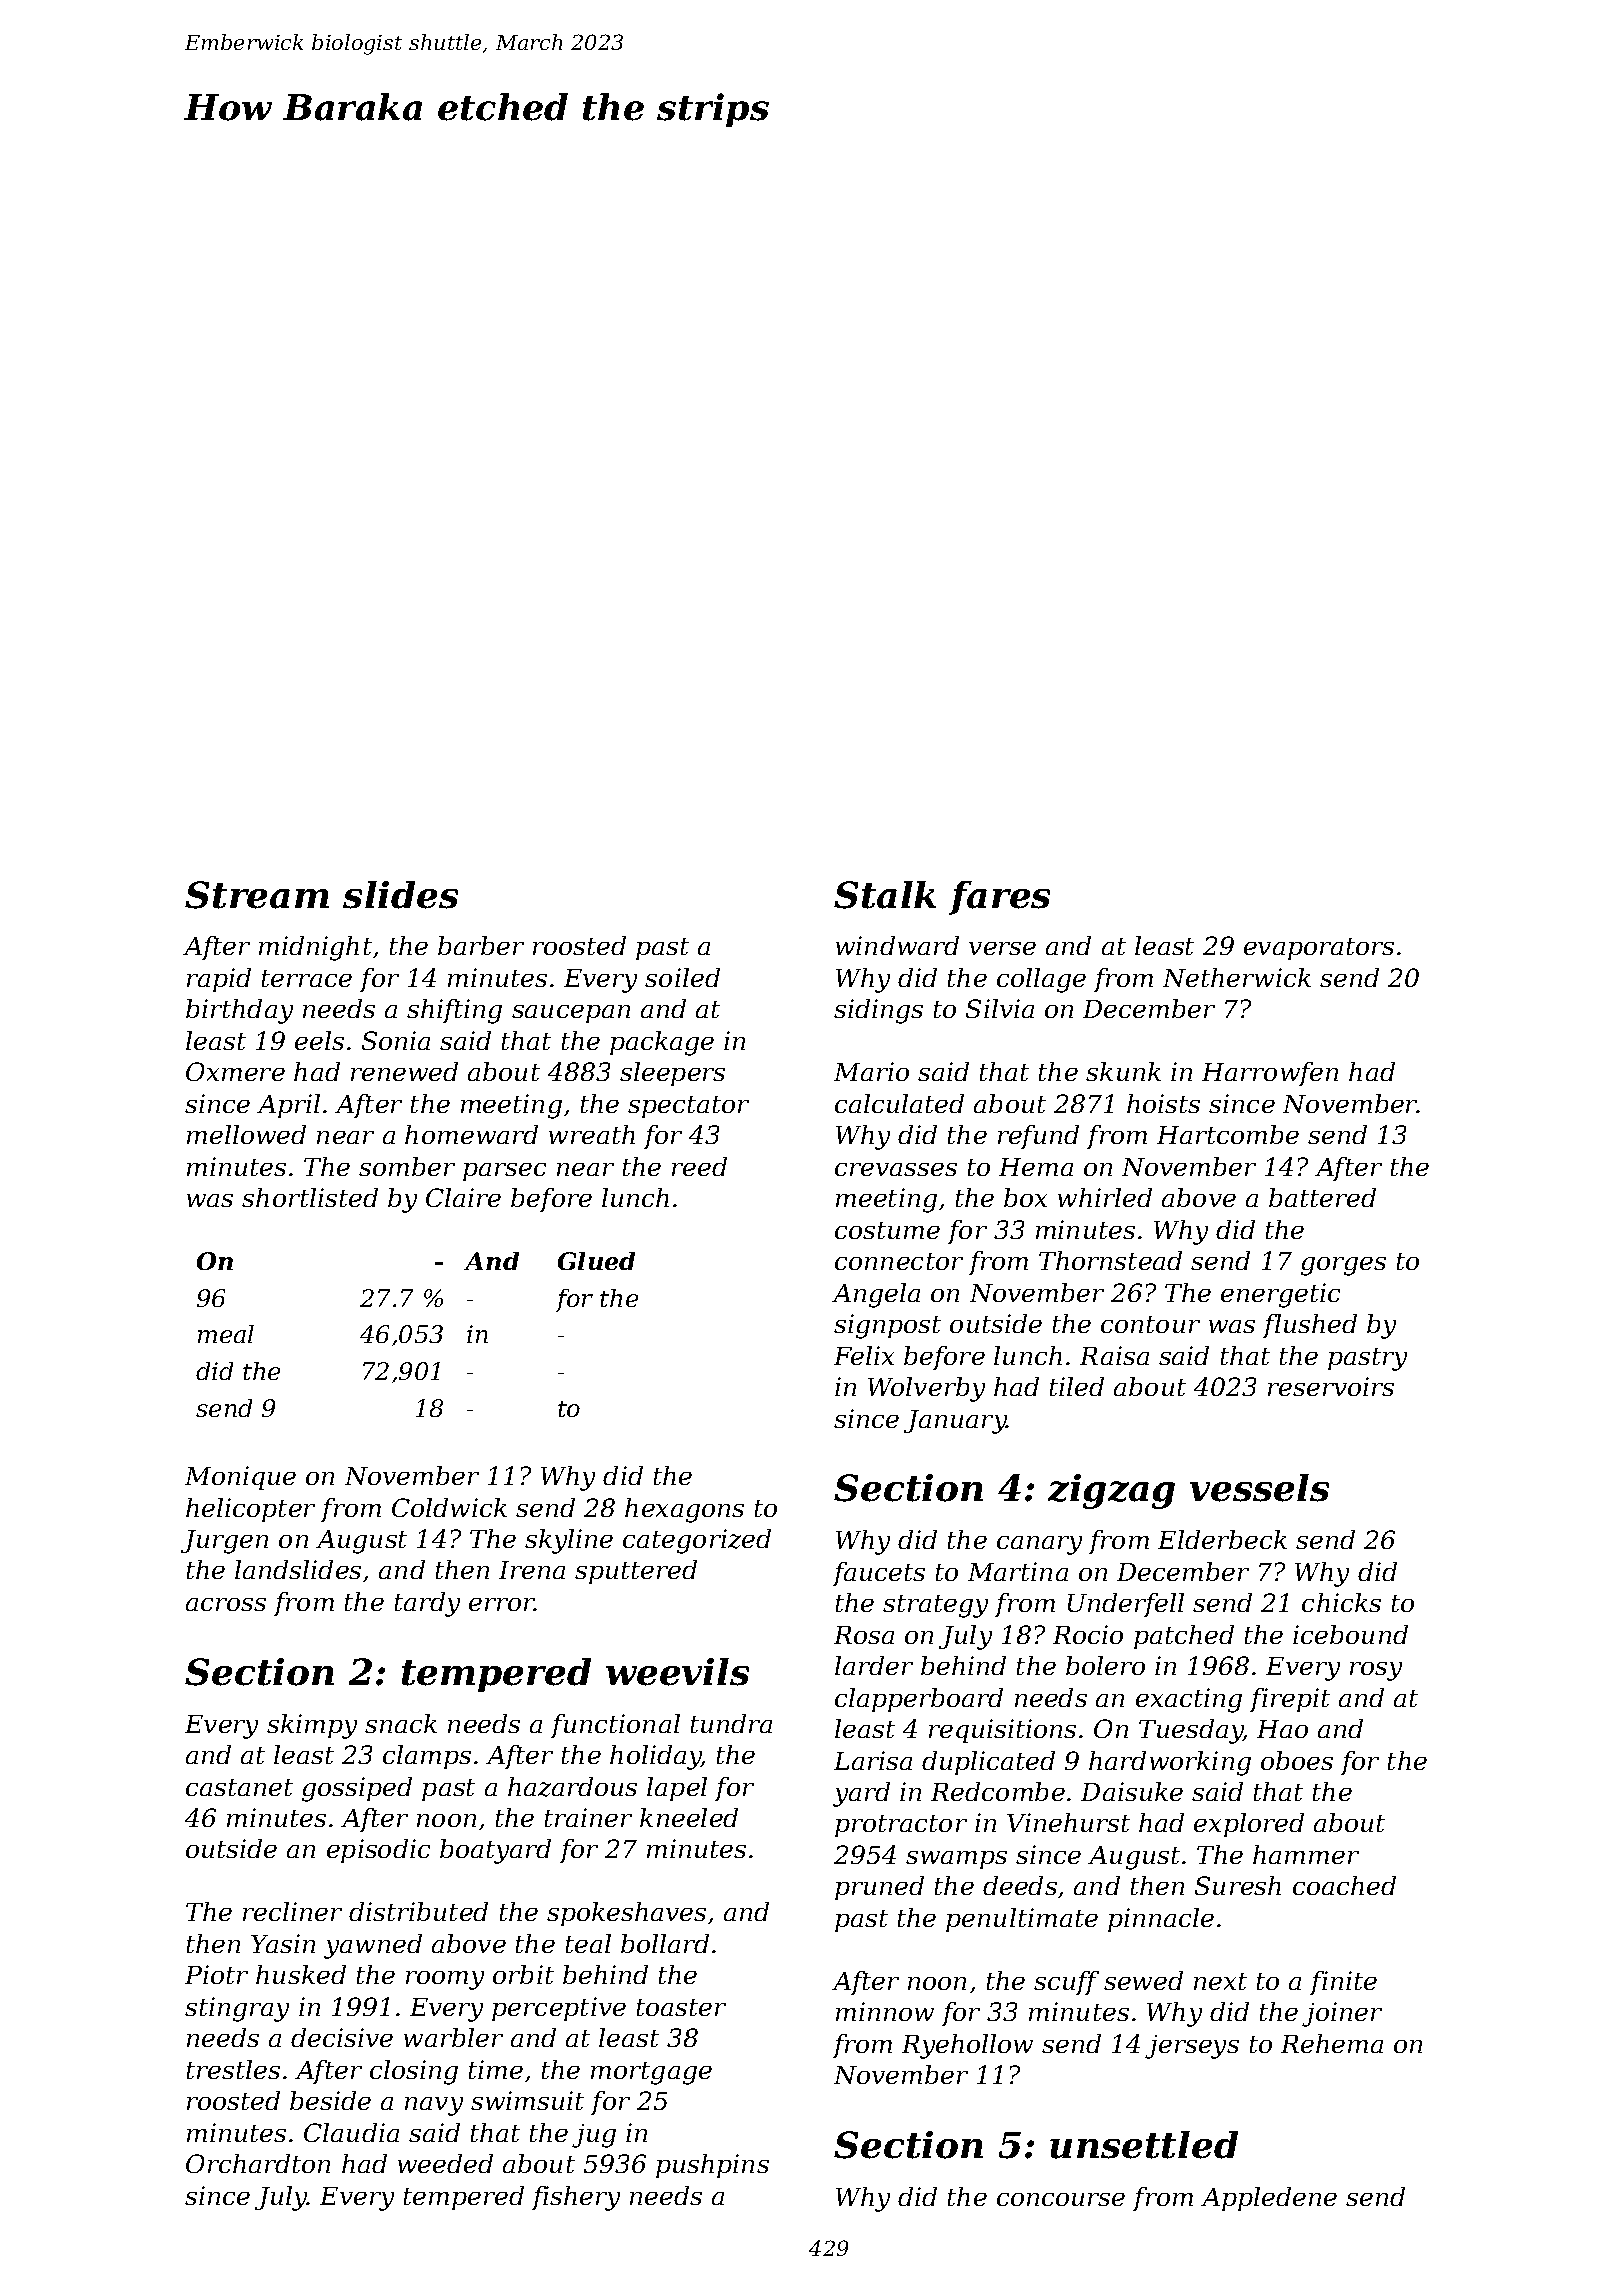 This document has height=2292, width=1620. What do you see at coordinates (878, 1011) in the document?
I see `sidings` at bounding box center [878, 1011].
